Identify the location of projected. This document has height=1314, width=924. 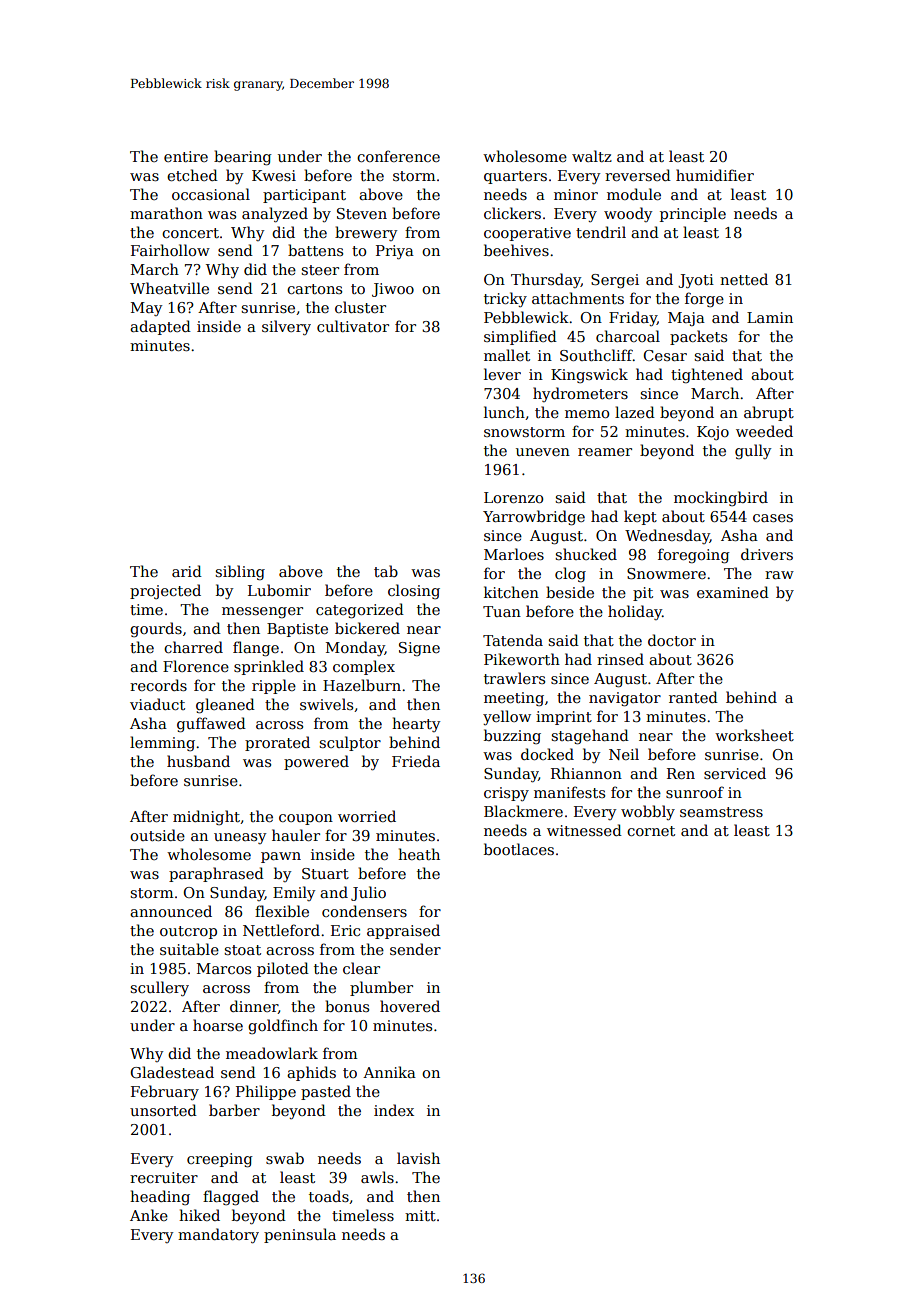
(165, 591).
